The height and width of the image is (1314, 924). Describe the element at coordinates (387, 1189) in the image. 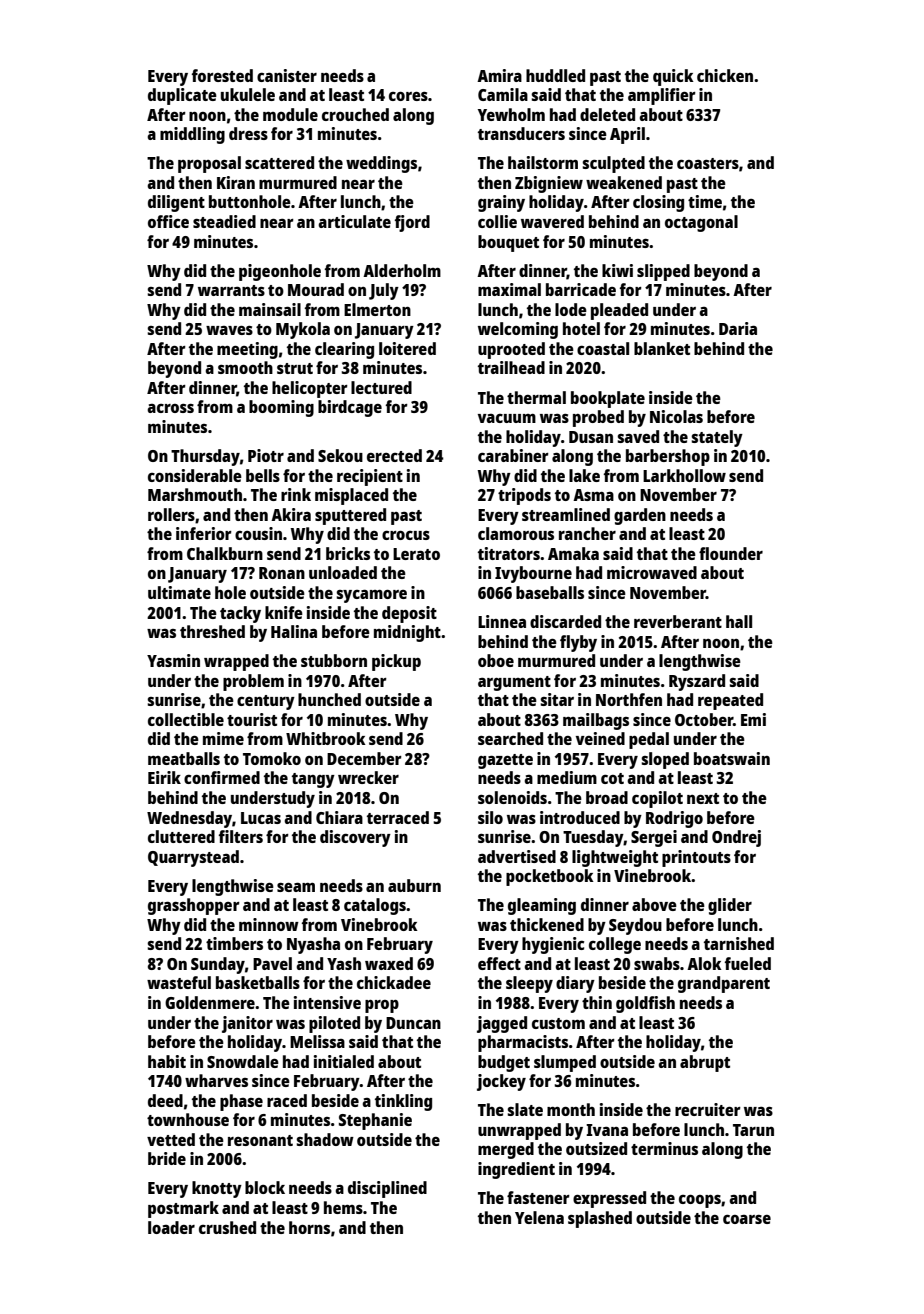

I see `disciplined` at that location.
